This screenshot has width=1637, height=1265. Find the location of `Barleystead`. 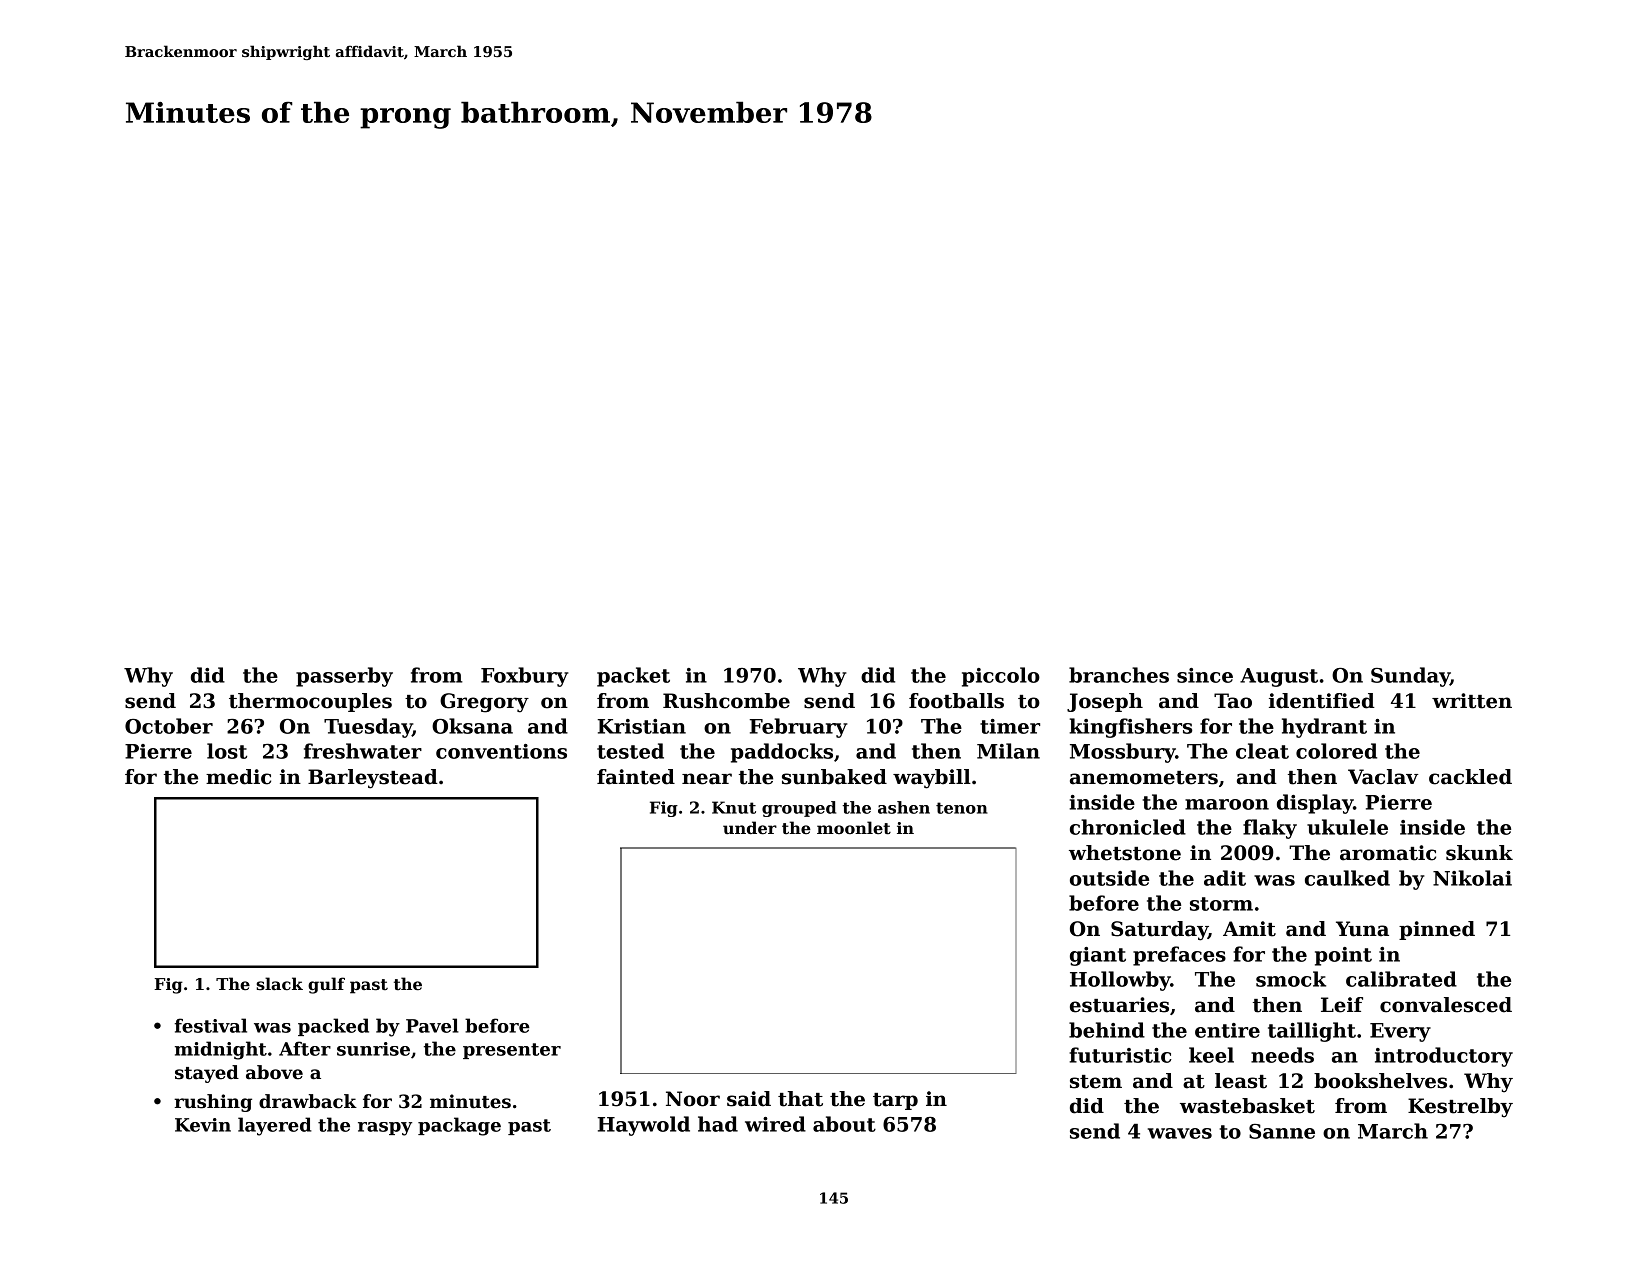

Barleystead is located at coordinates (373, 779).
